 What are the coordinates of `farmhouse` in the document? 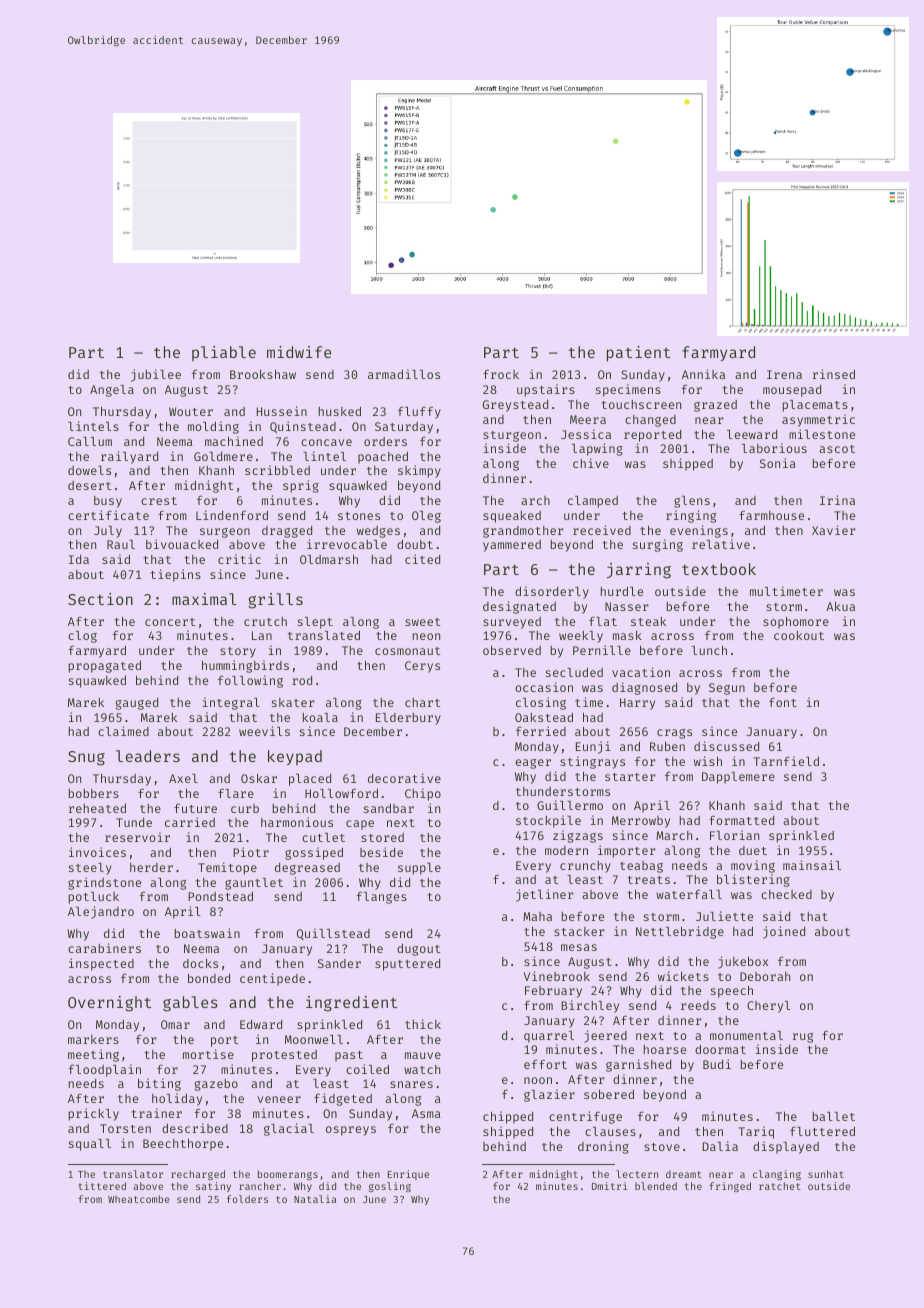 It's located at (771, 515).
